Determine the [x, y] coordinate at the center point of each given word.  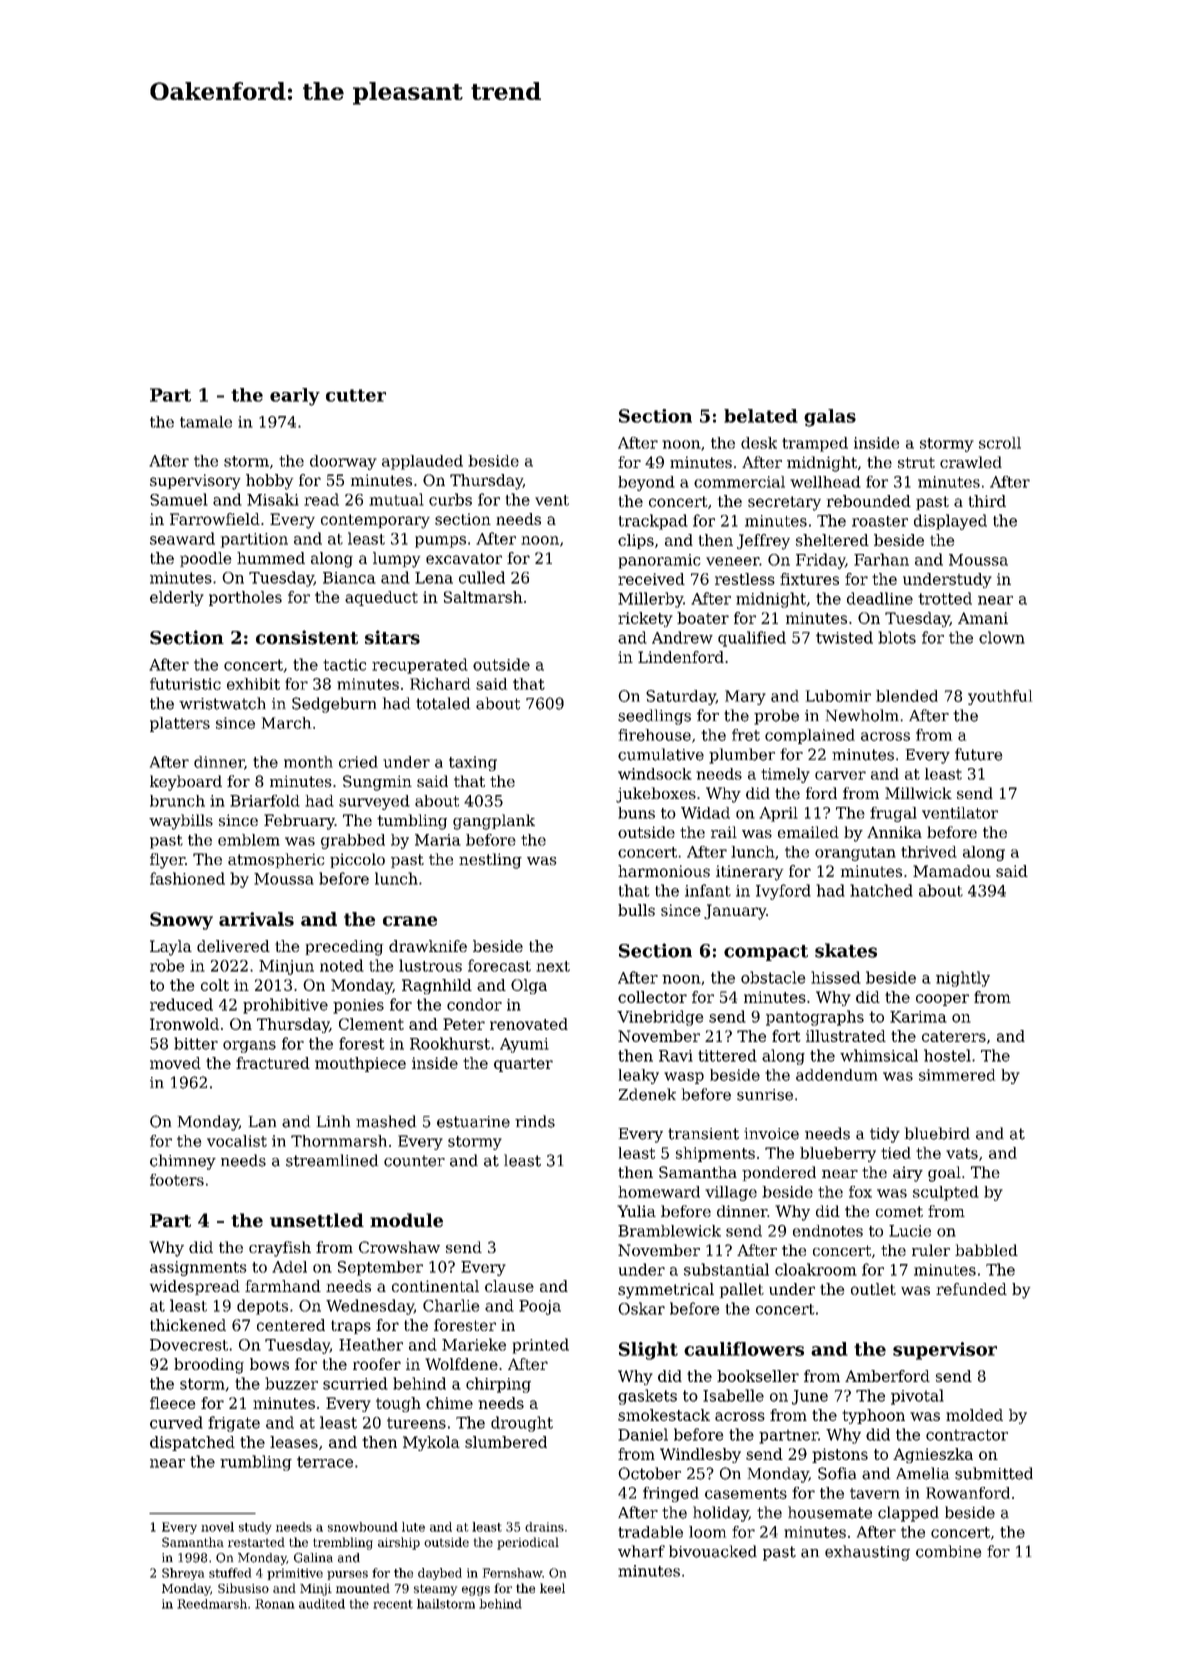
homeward [659, 1192]
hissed [836, 977]
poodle [206, 559]
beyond [646, 483]
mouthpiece [360, 1064]
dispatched [192, 1443]
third [987, 501]
